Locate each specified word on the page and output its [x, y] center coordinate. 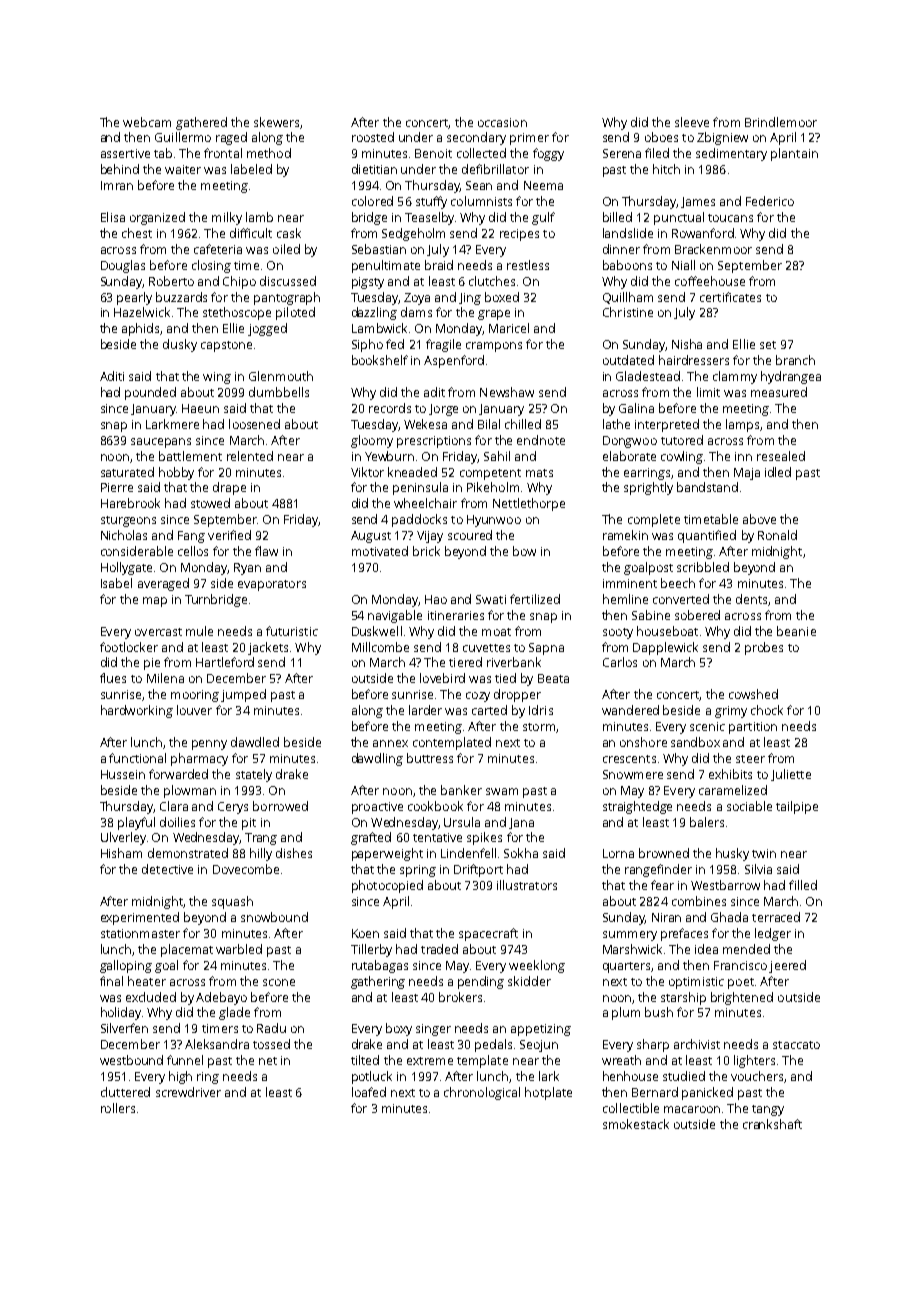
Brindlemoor [781, 122]
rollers [118, 1108]
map [155, 602]
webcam [147, 122]
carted [489, 710]
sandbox [695, 742]
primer [529, 139]
